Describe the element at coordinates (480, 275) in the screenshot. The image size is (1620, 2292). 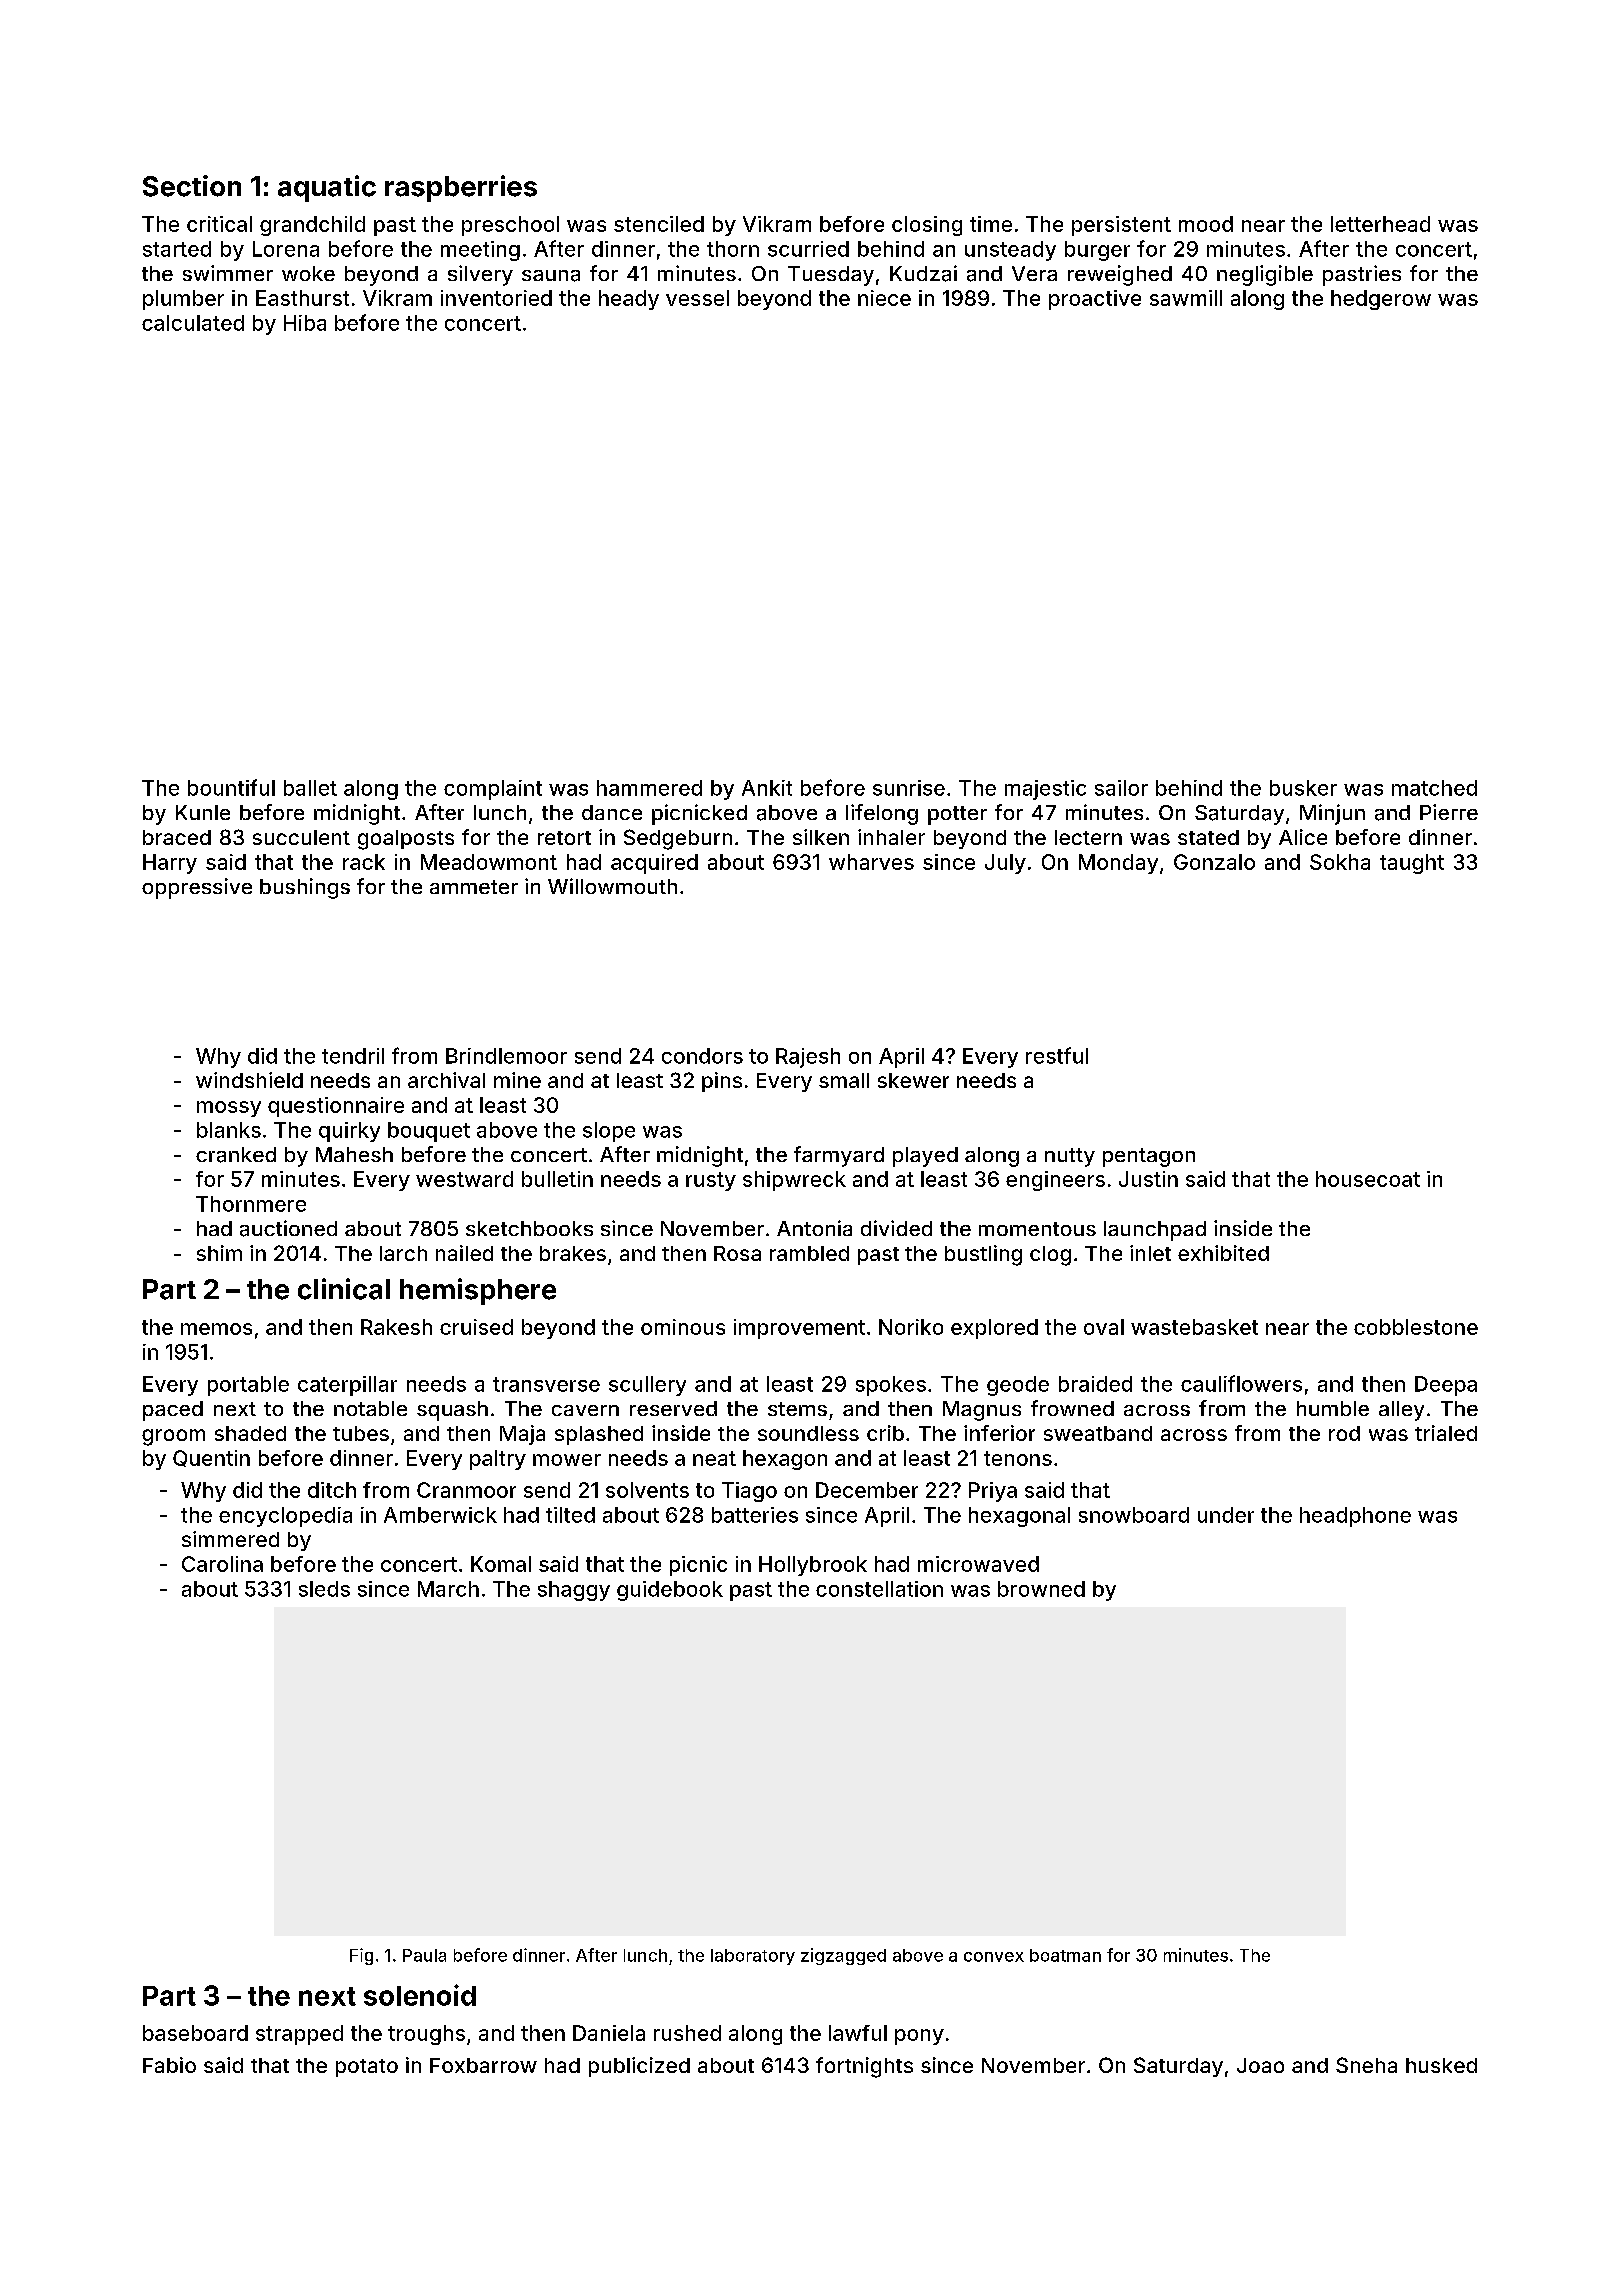
I see `silvery` at that location.
